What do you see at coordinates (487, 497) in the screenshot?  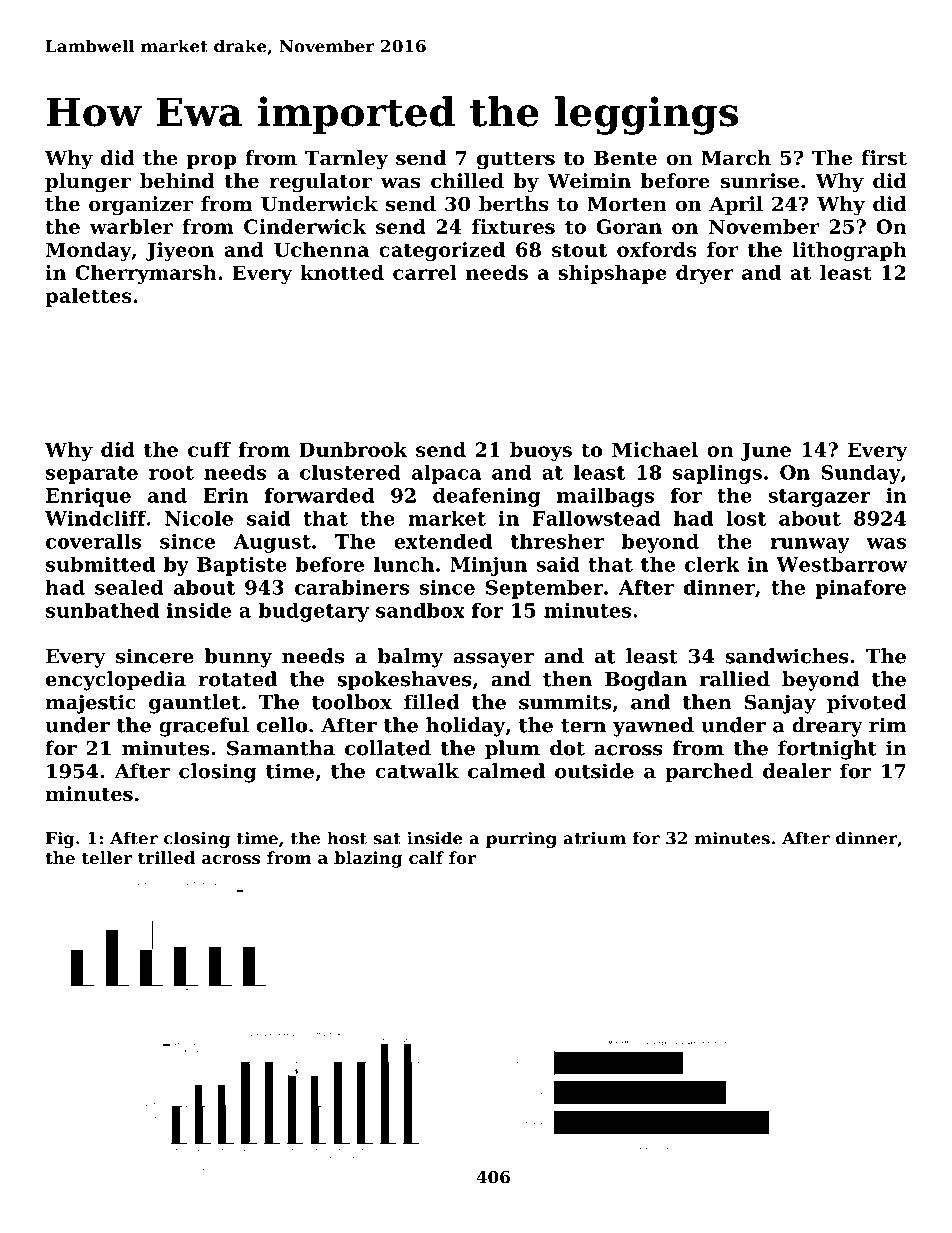 I see `deafening` at bounding box center [487, 497].
